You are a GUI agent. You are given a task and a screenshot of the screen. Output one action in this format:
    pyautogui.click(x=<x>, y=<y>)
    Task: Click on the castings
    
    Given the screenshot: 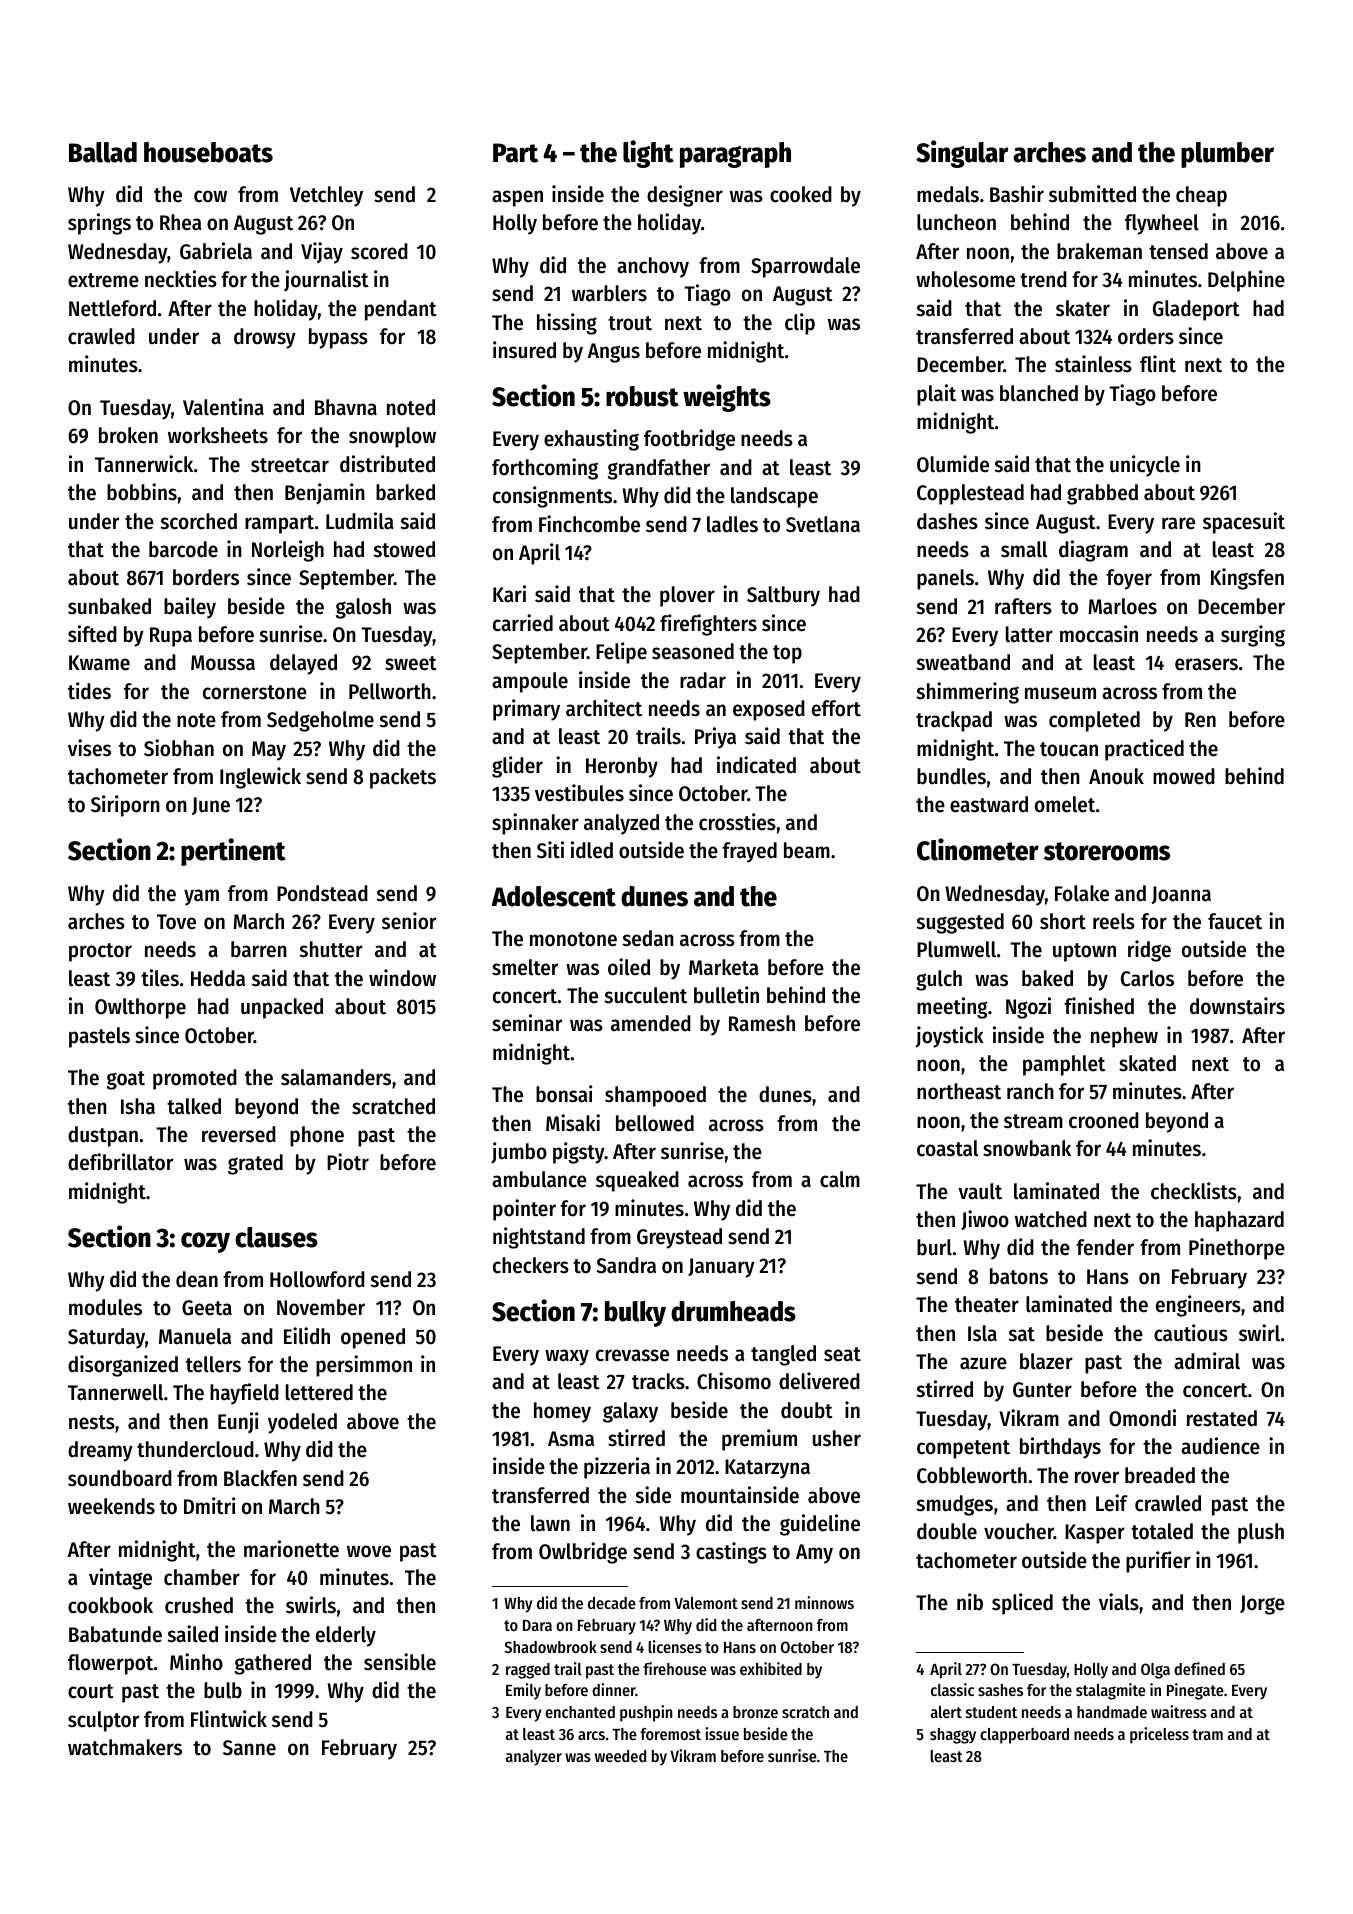 What is the action you would take?
    pyautogui.click(x=731, y=1553)
